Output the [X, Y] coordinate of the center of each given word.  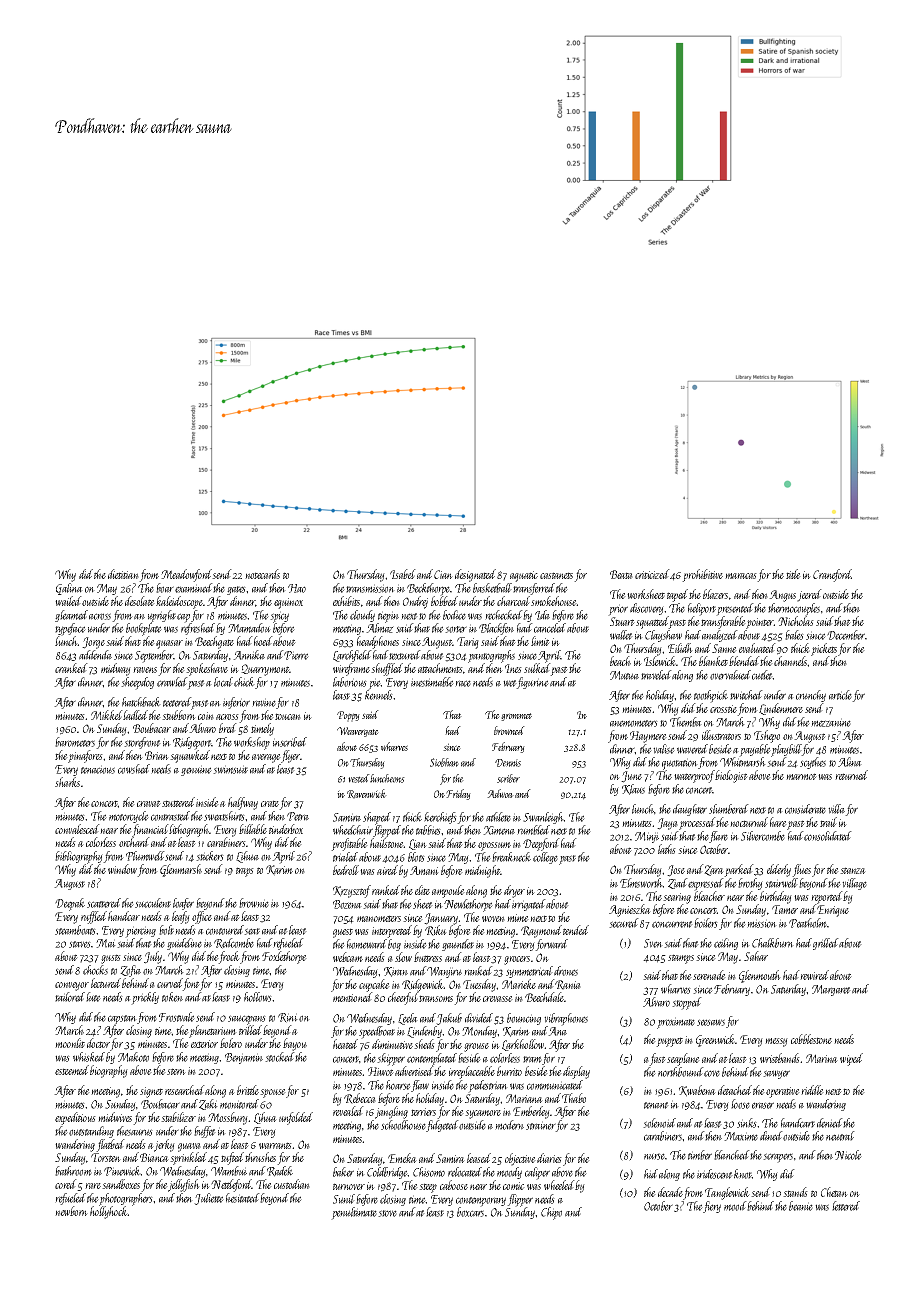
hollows [258, 997]
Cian [443, 574]
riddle [812, 1090]
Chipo [551, 1213]
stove [387, 1213]
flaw [420, 1086]
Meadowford [187, 575]
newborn [71, 1211]
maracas [741, 576]
